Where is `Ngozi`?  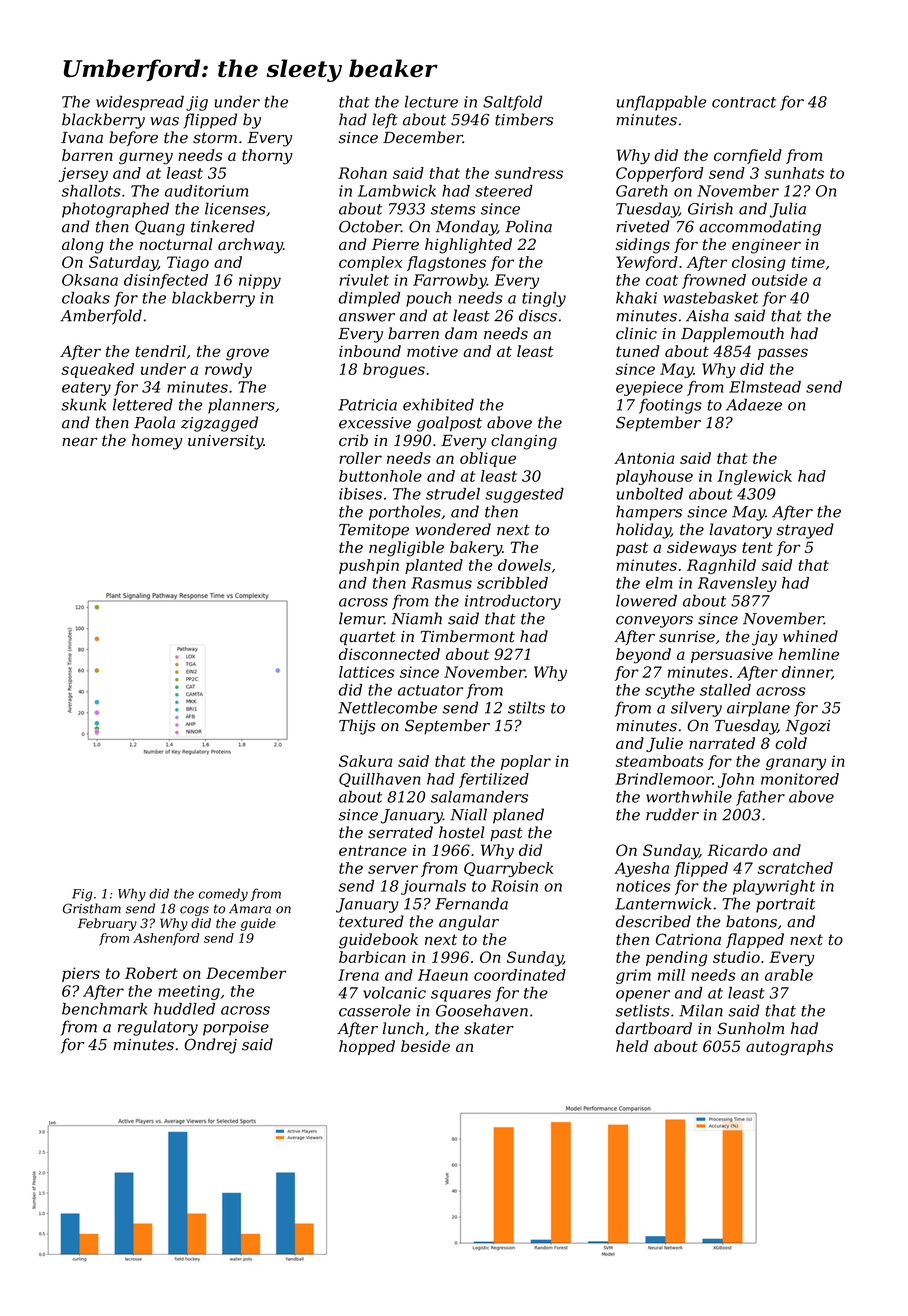 Ngozi is located at coordinates (808, 727).
